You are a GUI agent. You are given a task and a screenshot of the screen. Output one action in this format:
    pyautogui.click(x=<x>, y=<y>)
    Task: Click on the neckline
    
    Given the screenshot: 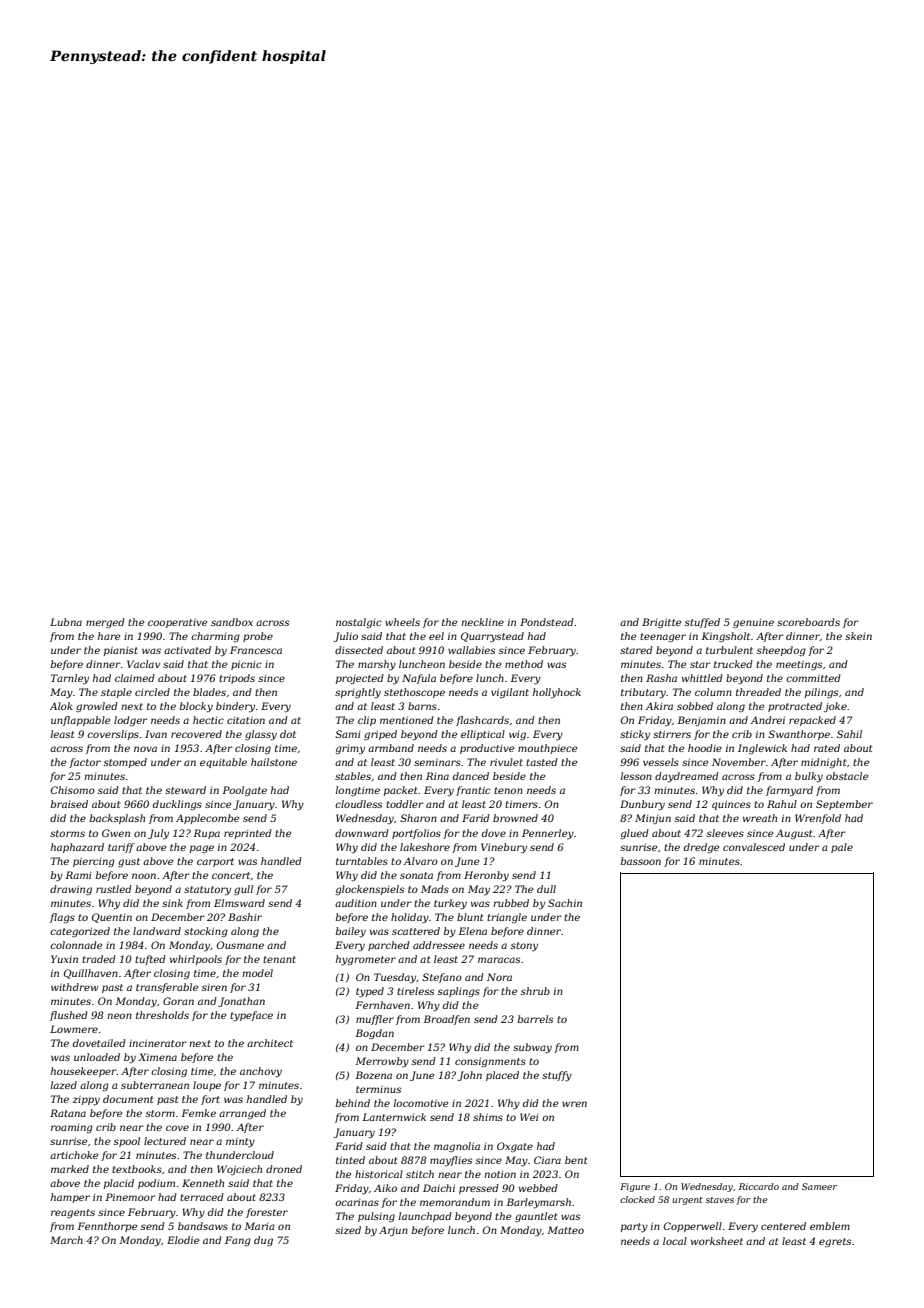 What is the action you would take?
    pyautogui.click(x=482, y=622)
